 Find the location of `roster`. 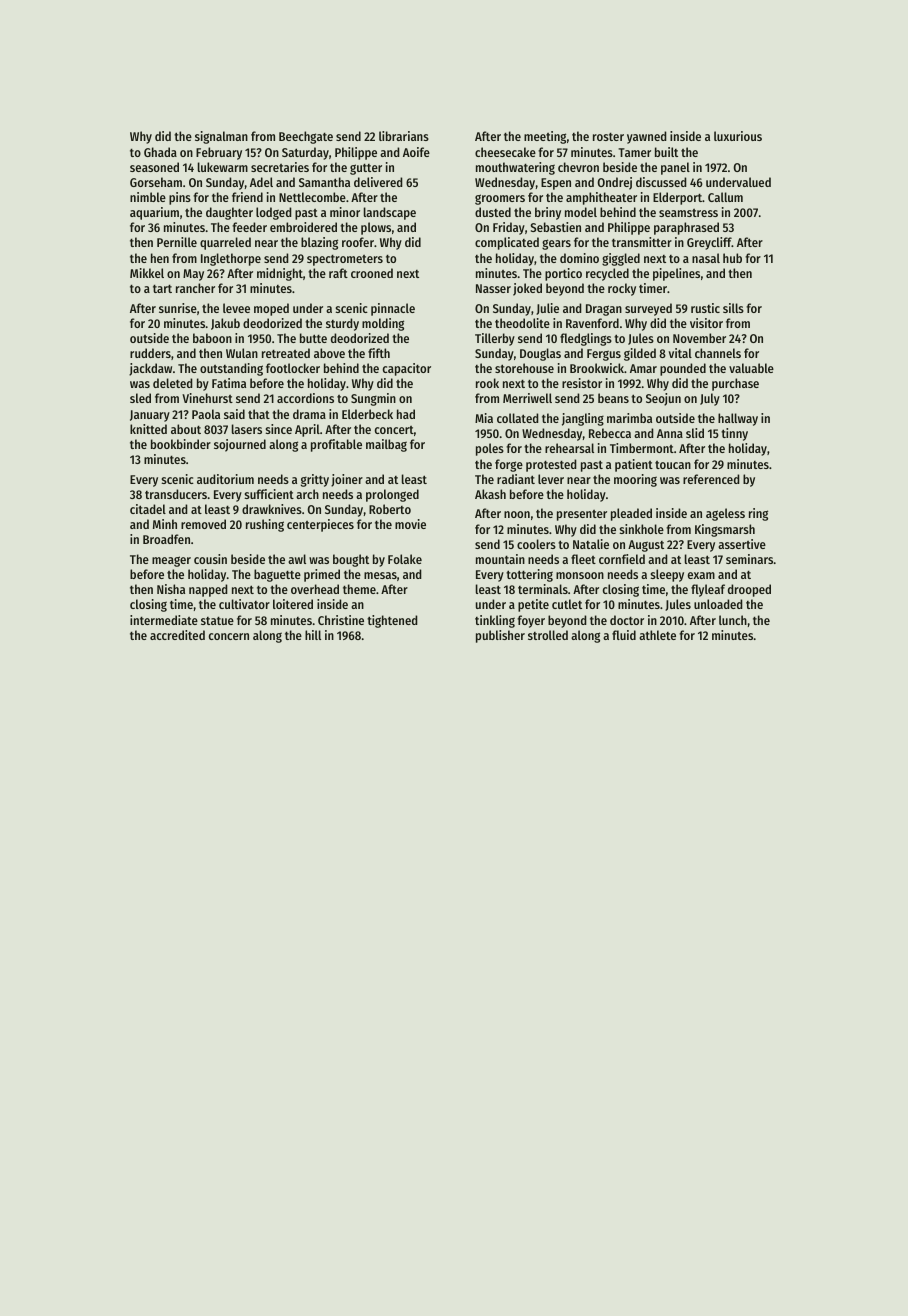

roster is located at coordinates (608, 137).
